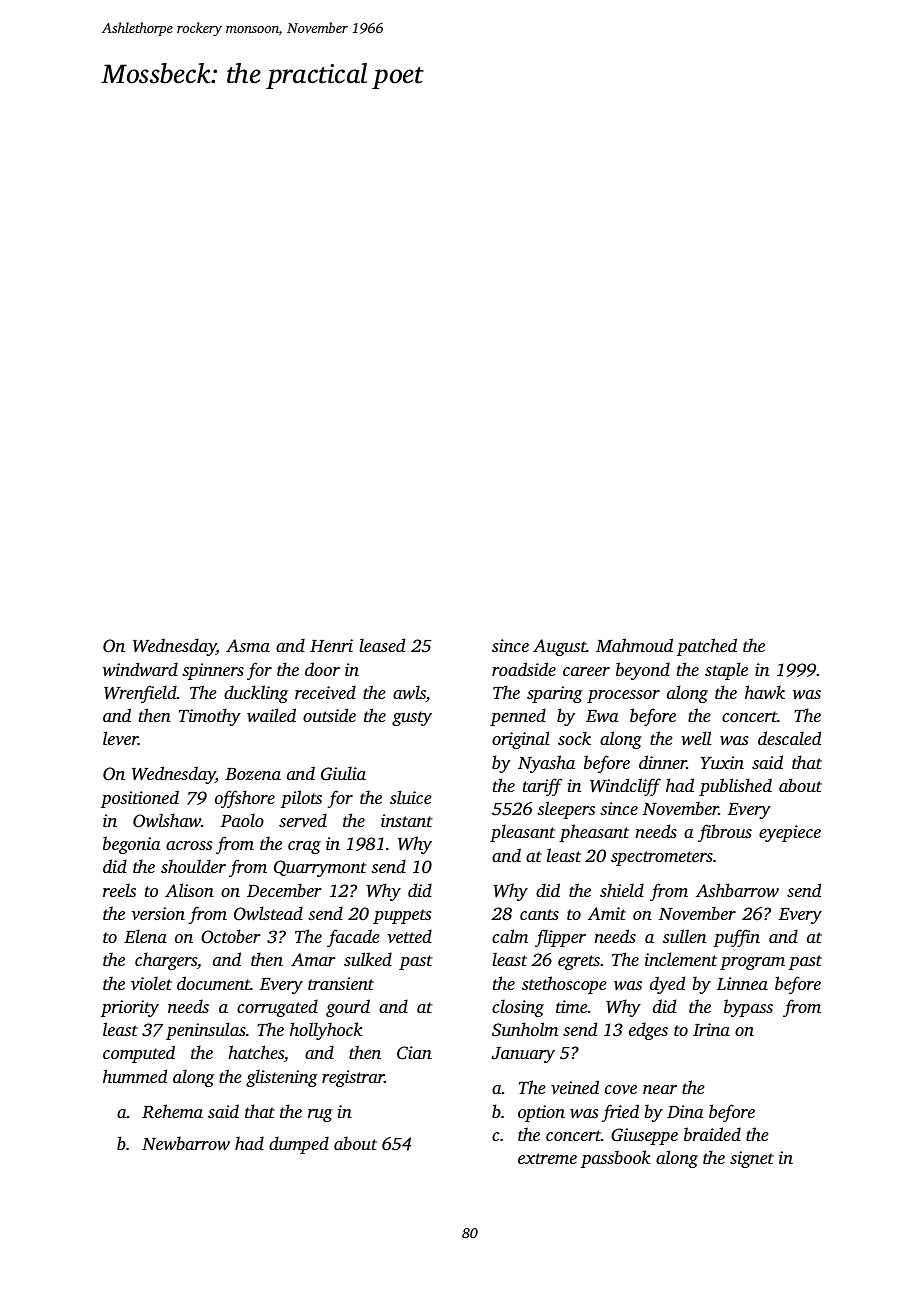 The image size is (924, 1311). I want to click on violet, so click(151, 983).
